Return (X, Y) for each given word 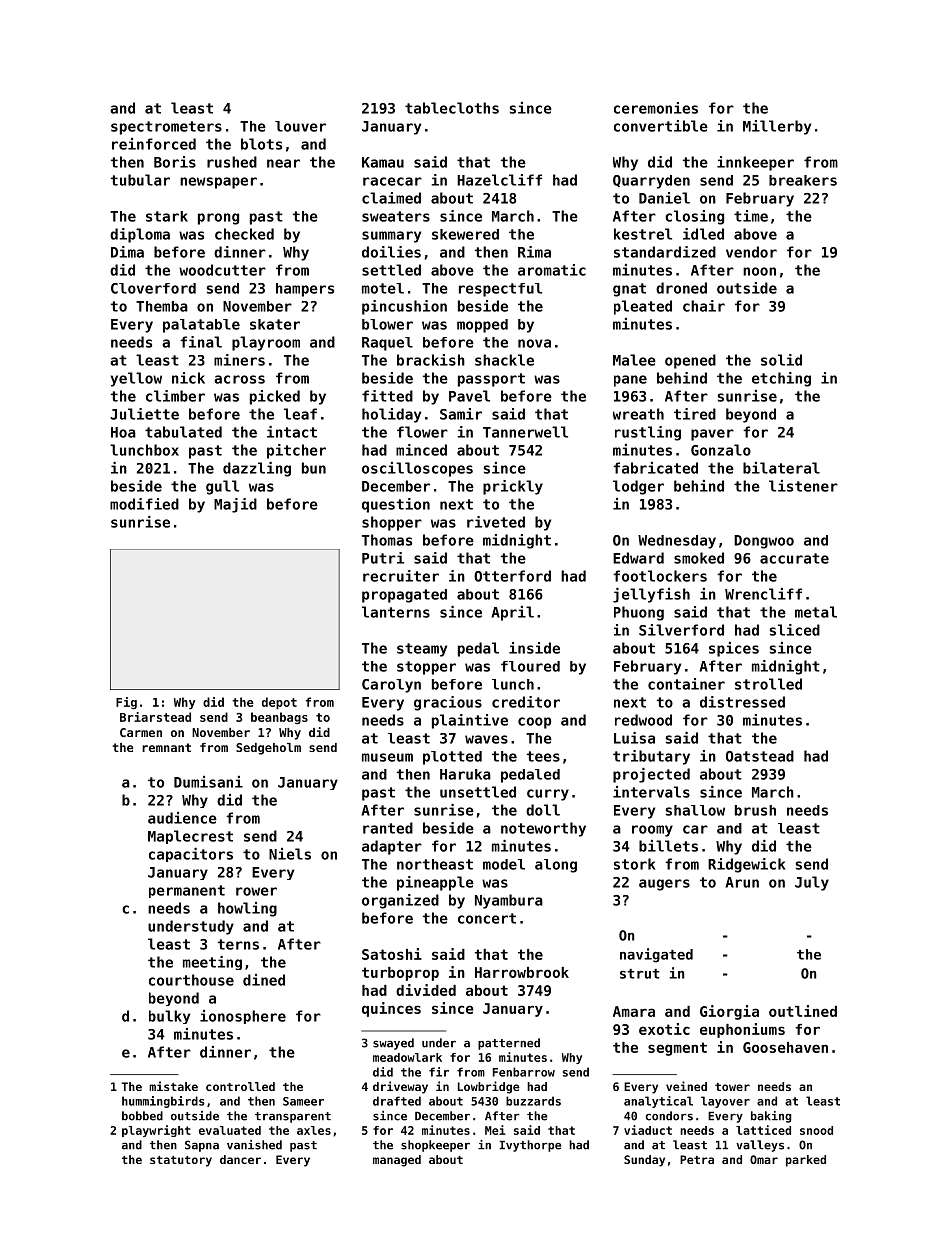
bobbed (142, 1116)
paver (712, 435)
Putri (383, 558)
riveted (496, 522)
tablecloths (452, 108)
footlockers (660, 576)
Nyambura (509, 901)
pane (630, 381)
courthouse (191, 980)
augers (664, 885)
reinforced (154, 144)
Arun (742, 882)
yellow (136, 379)
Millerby (777, 127)
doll (543, 810)
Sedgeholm (268, 749)
